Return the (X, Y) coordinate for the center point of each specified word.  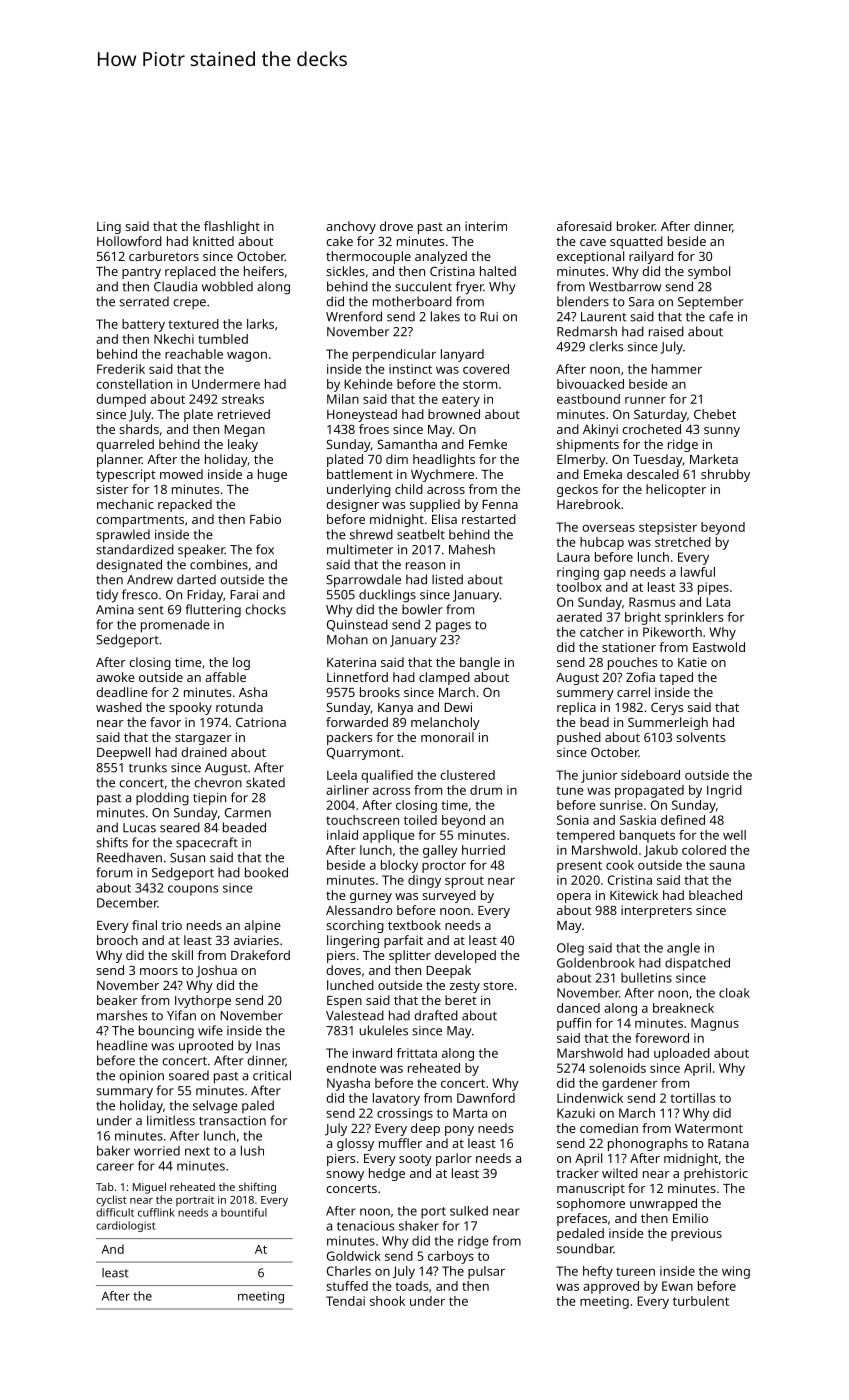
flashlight (232, 227)
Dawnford (486, 1098)
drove (396, 226)
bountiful (244, 1212)
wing (736, 1272)
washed (119, 707)
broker (636, 226)
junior (599, 776)
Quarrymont (364, 753)
